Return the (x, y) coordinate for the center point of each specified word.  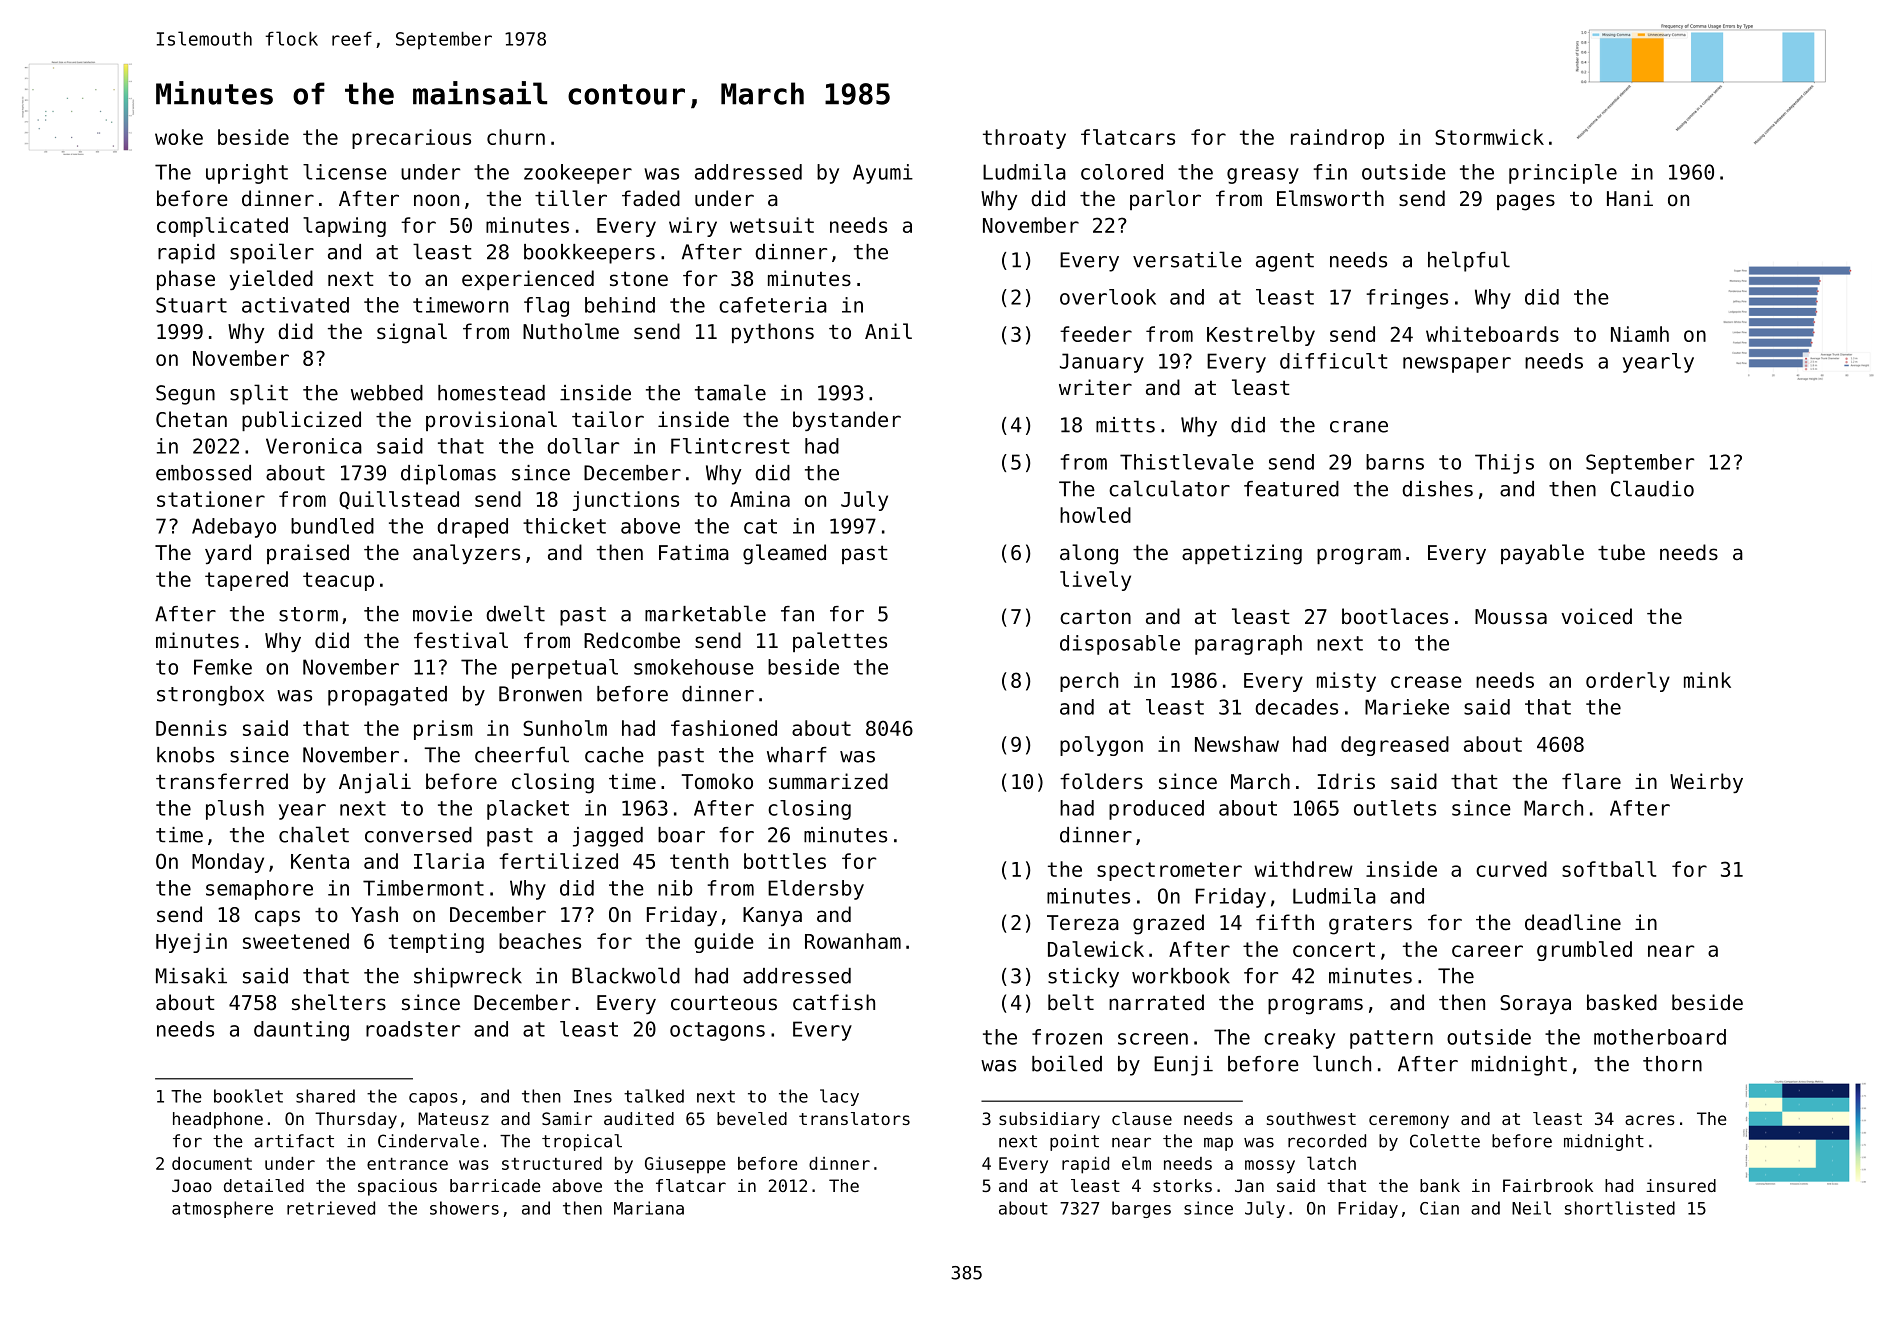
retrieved (331, 1208)
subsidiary (1049, 1120)
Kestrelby (1261, 336)
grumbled (1584, 951)
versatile (1187, 259)
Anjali (375, 783)
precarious (411, 139)
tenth (699, 861)
